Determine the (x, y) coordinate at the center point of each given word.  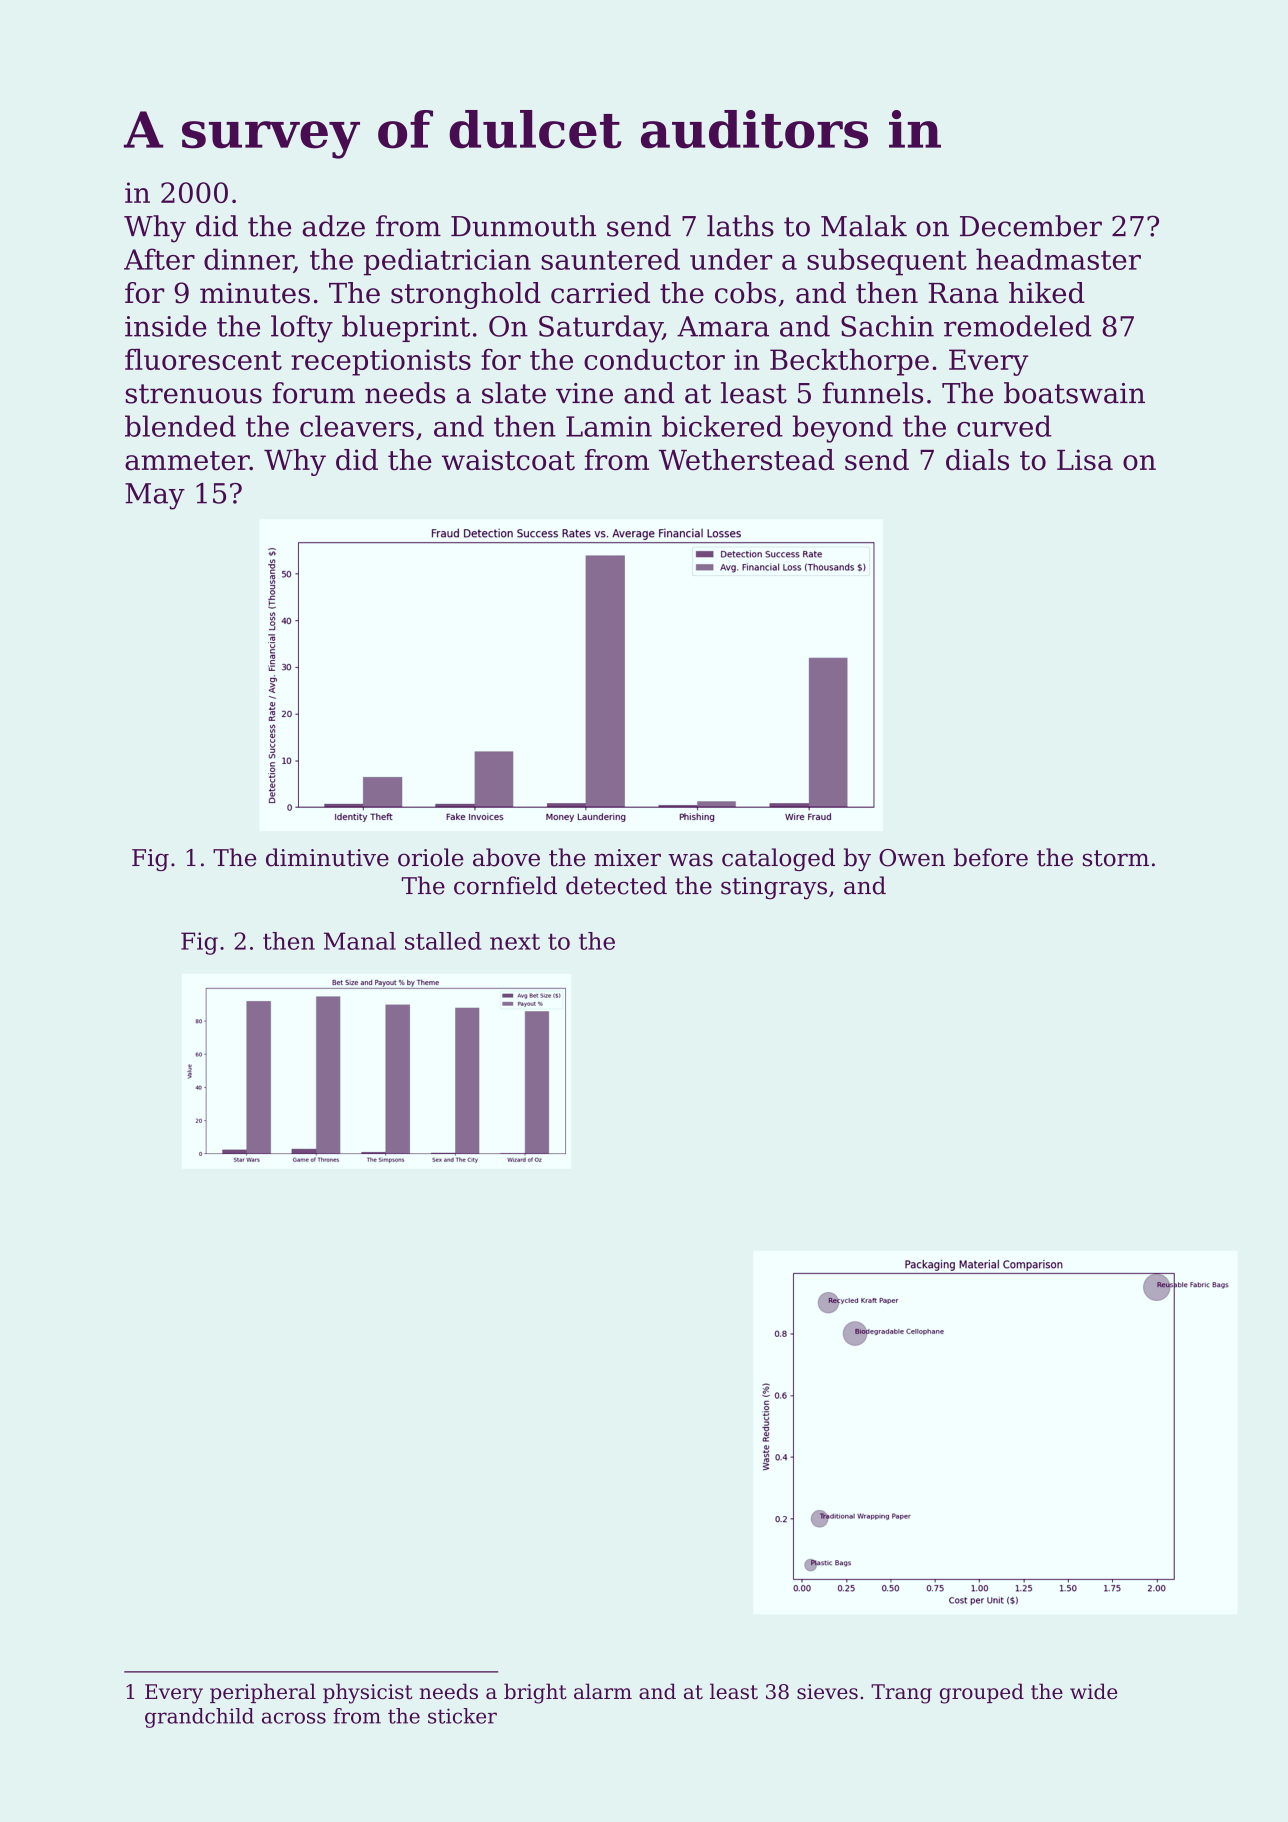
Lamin (609, 426)
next (515, 942)
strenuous (194, 394)
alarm (603, 1691)
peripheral (263, 1693)
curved (1004, 426)
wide (1093, 1691)
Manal (360, 941)
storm (1116, 858)
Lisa (1085, 460)
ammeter (187, 461)
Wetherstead (746, 460)
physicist (368, 1693)
